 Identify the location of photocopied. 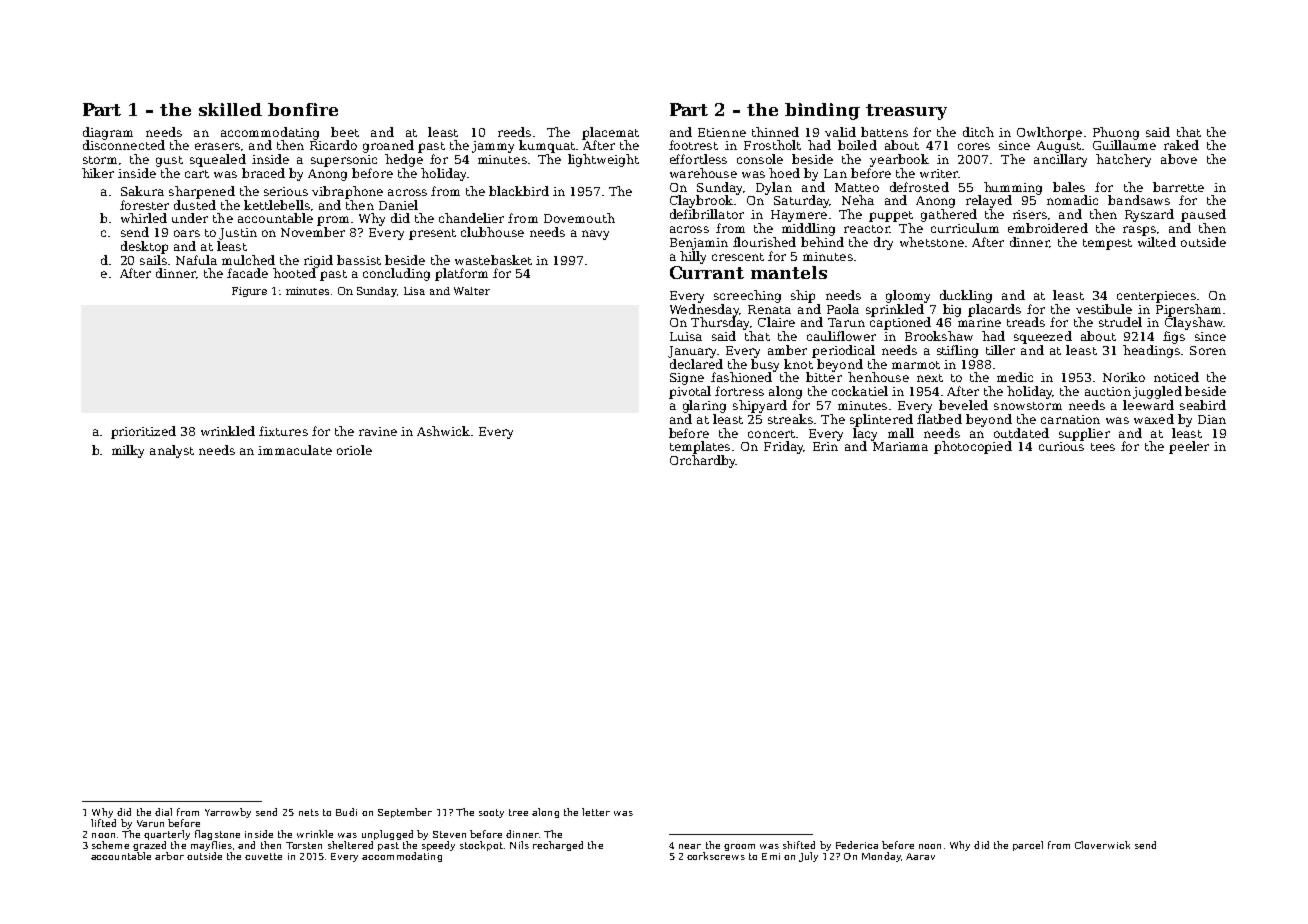
(973, 447).
